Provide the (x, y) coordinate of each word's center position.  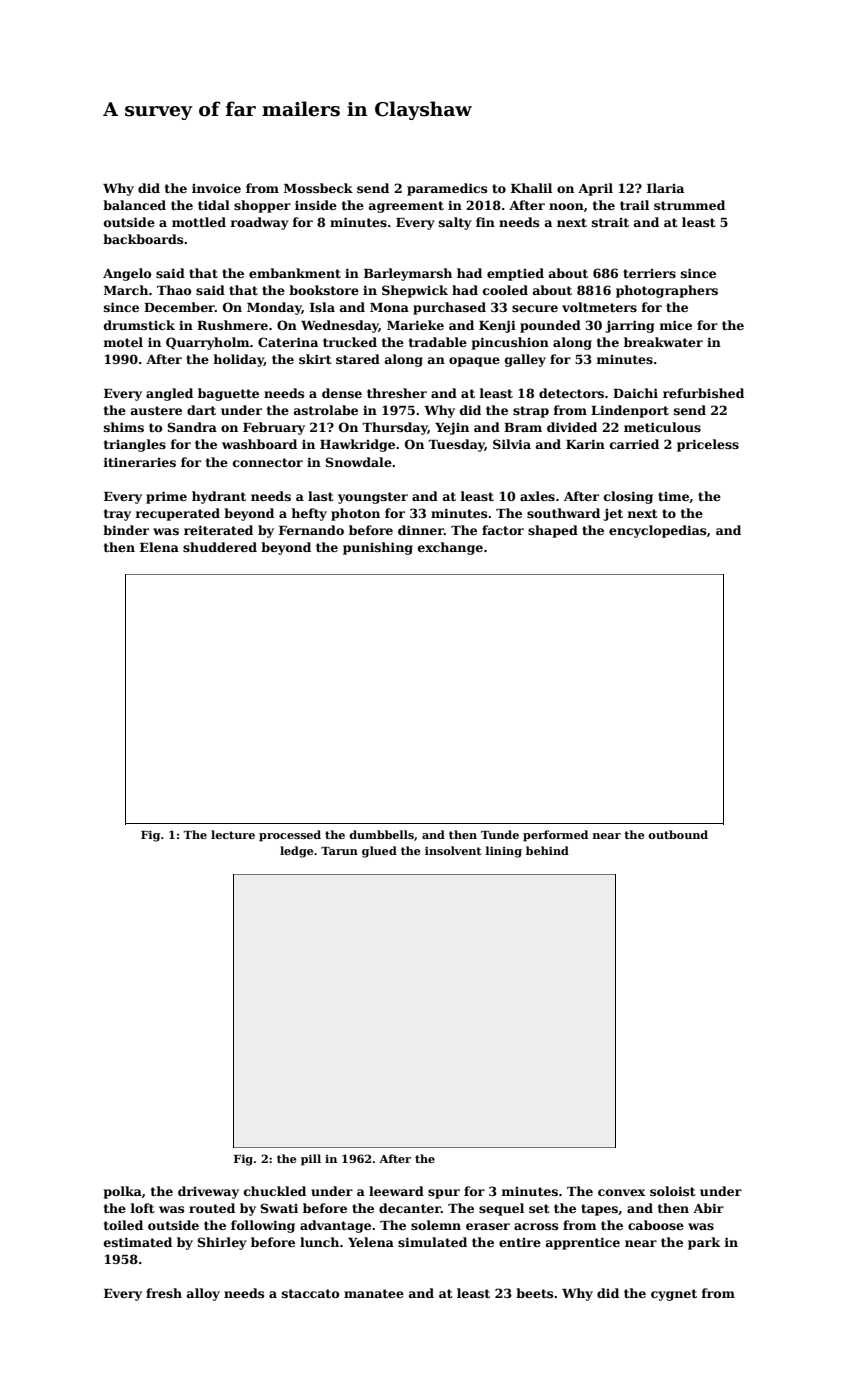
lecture (233, 834)
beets (534, 1293)
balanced (134, 205)
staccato (310, 1293)
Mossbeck (318, 188)
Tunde (500, 834)
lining (503, 852)
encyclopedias (657, 531)
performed (555, 836)
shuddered (220, 547)
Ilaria (665, 188)
